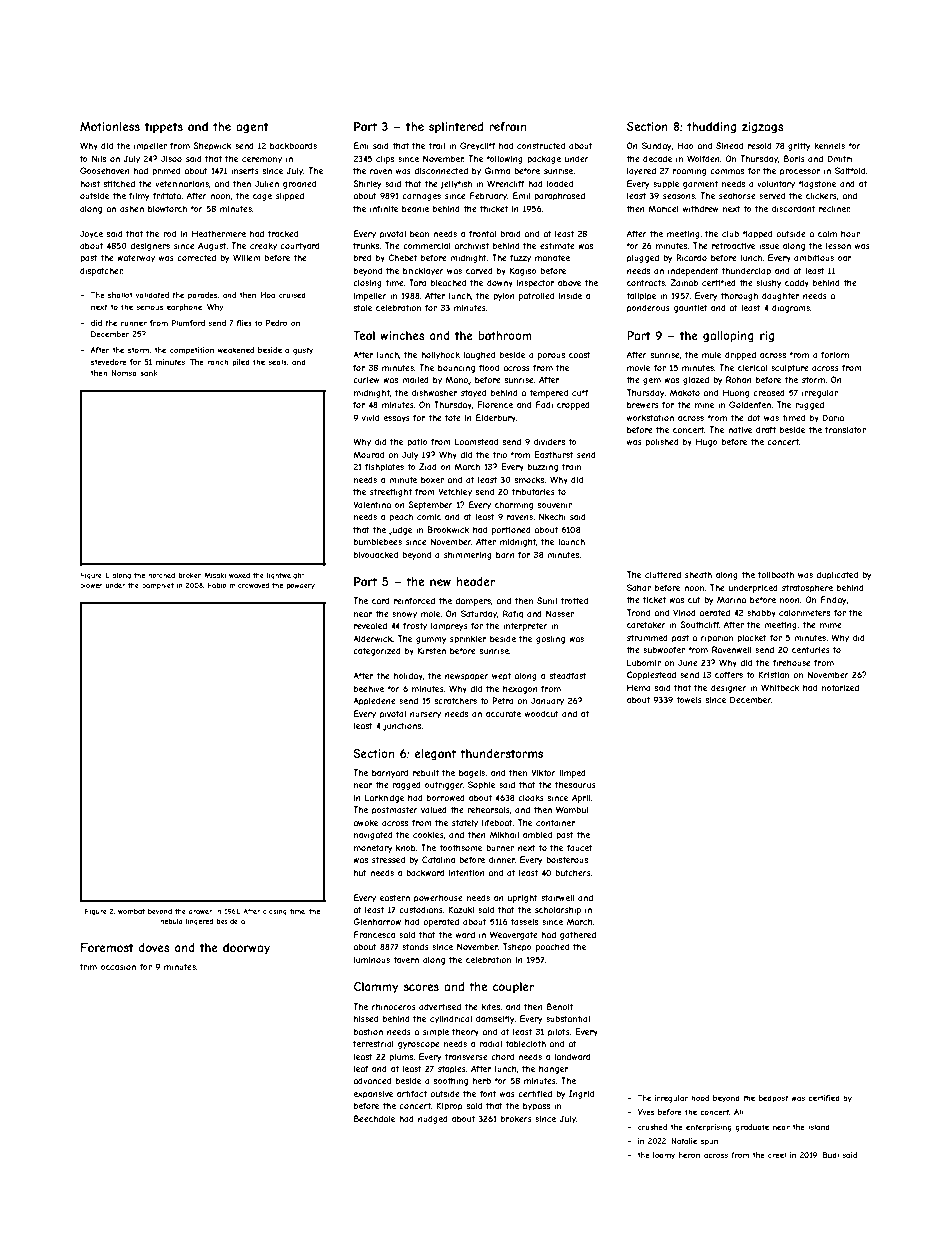 This page has height=1233, width=952. What do you see at coordinates (149, 373) in the page?
I see `sank` at bounding box center [149, 373].
